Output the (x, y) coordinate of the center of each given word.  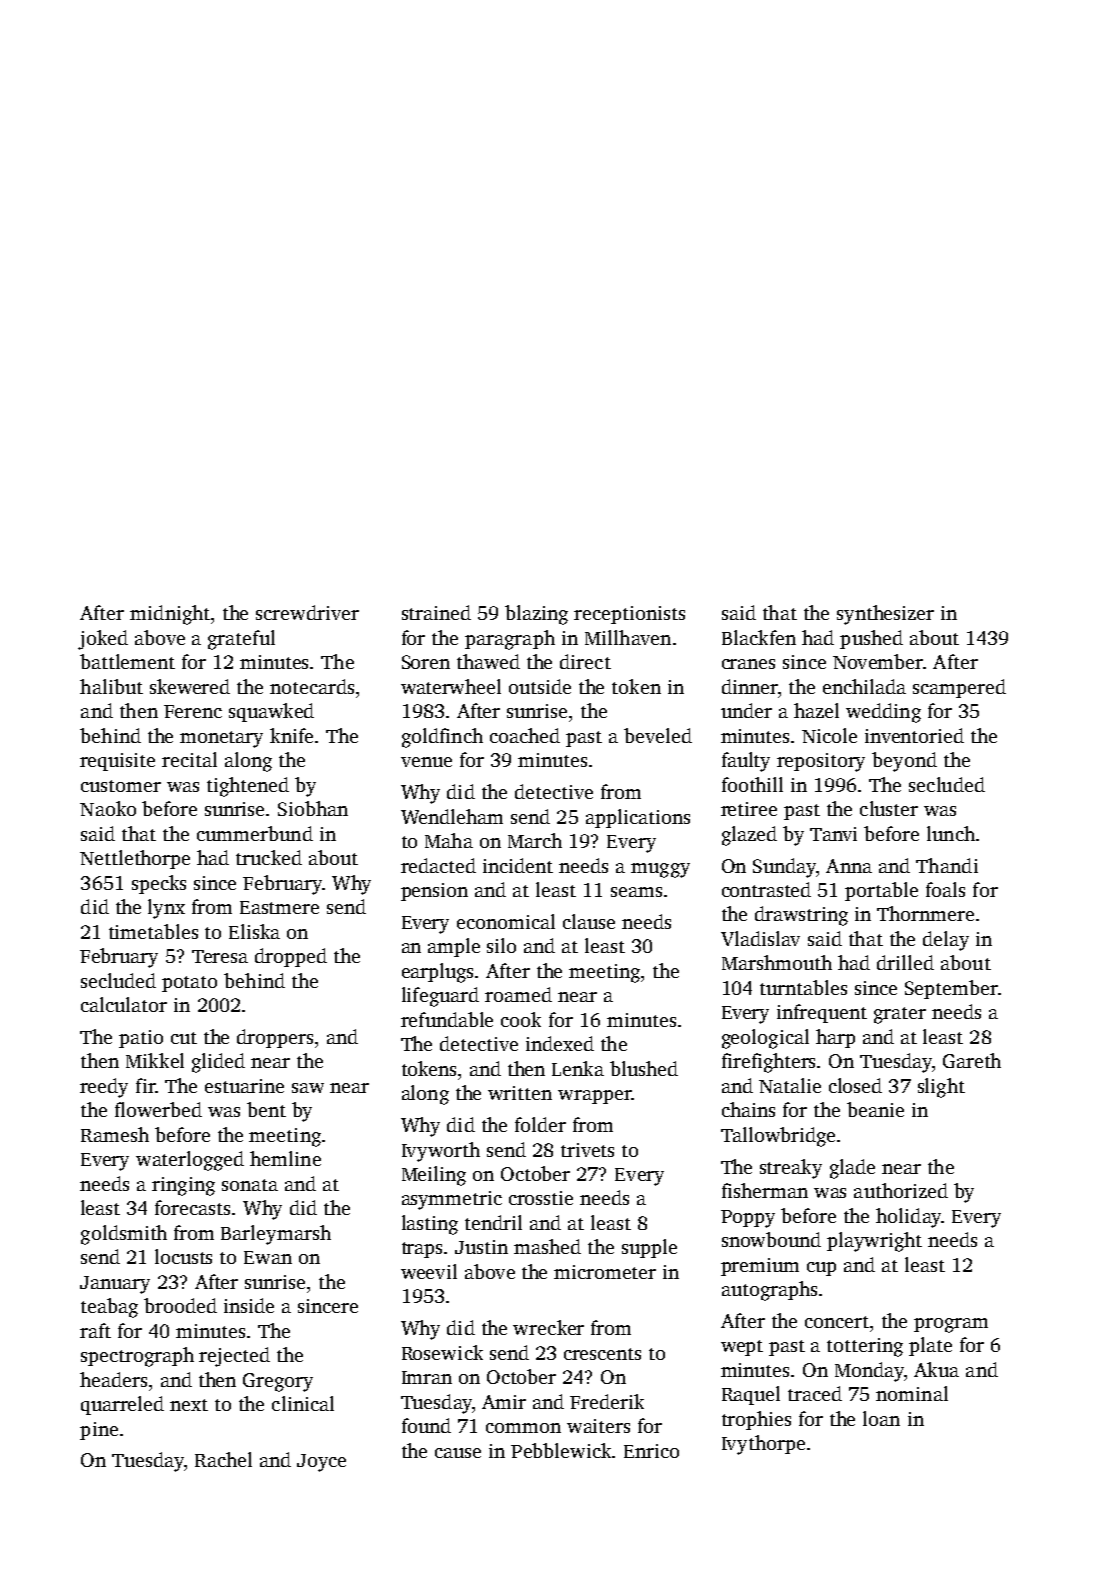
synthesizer (885, 615)
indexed (560, 1043)
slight (941, 1088)
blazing (536, 615)
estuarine (244, 1086)
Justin (481, 1247)
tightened (248, 787)
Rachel (223, 1459)
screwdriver (307, 612)
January (115, 1285)
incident (518, 865)
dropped (291, 957)
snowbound (771, 1239)
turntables (803, 987)
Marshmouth (777, 962)
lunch (951, 833)
